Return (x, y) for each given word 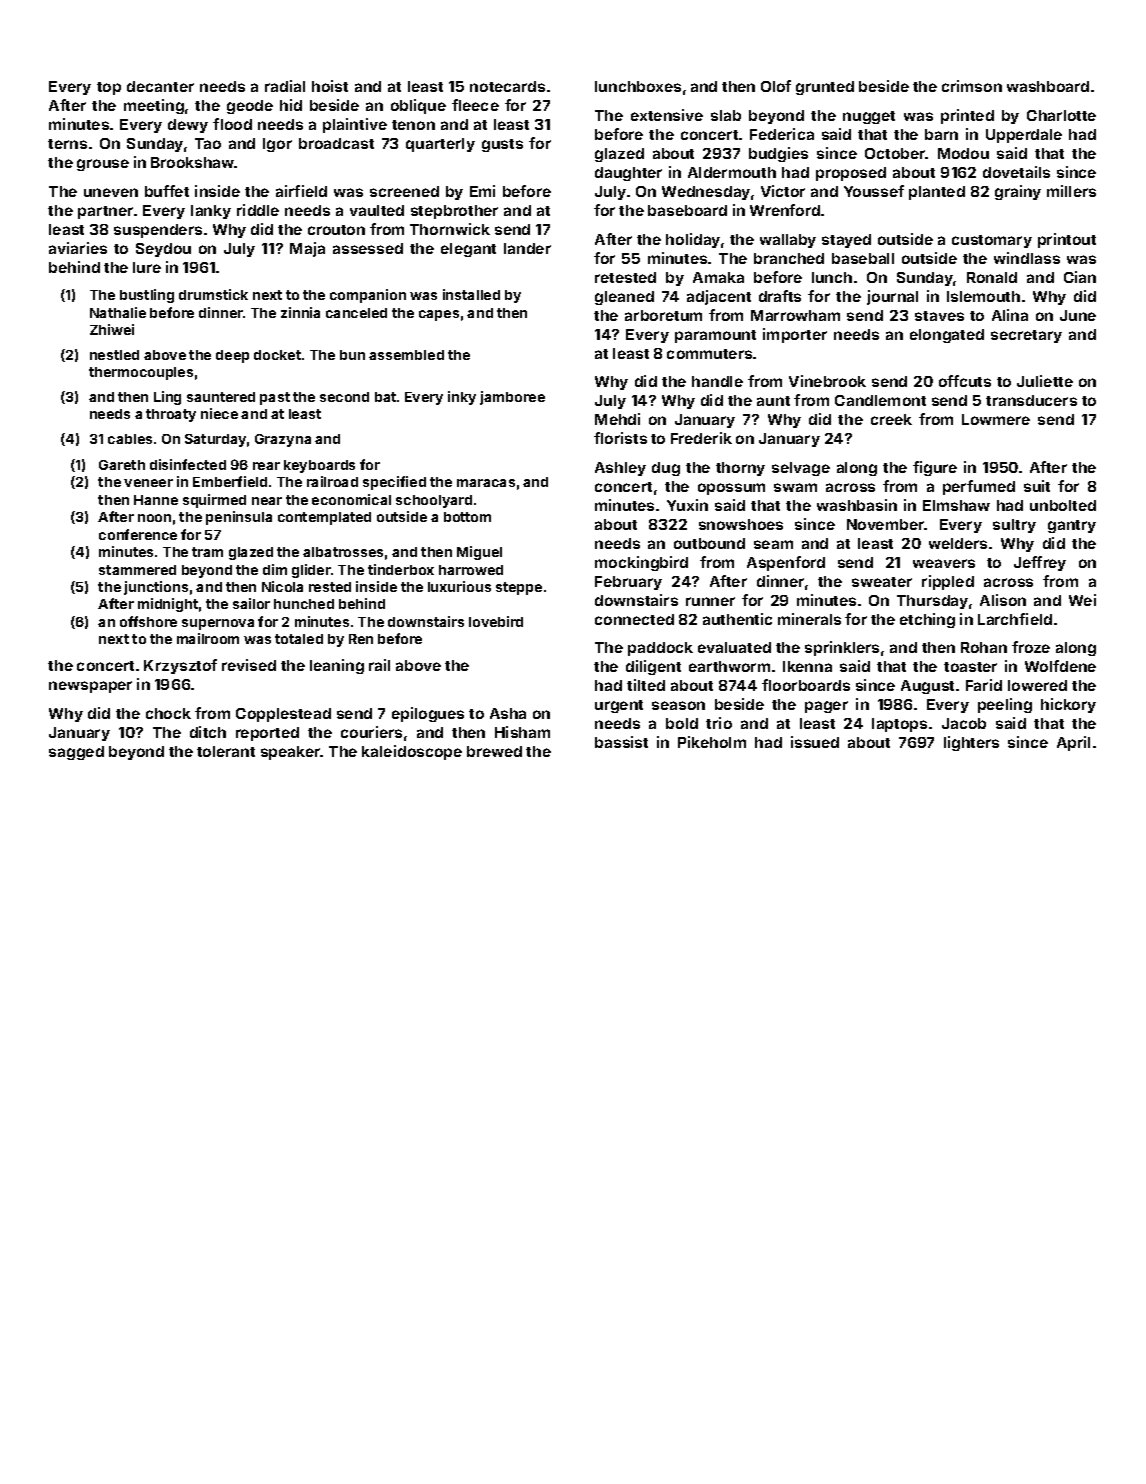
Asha (508, 713)
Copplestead (283, 715)
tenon (413, 125)
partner (105, 212)
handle (717, 381)
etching (927, 620)
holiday (693, 240)
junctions (156, 588)
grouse (103, 165)
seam (773, 544)
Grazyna (283, 440)
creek (891, 419)
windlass (1027, 258)
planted (937, 193)
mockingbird (641, 563)
